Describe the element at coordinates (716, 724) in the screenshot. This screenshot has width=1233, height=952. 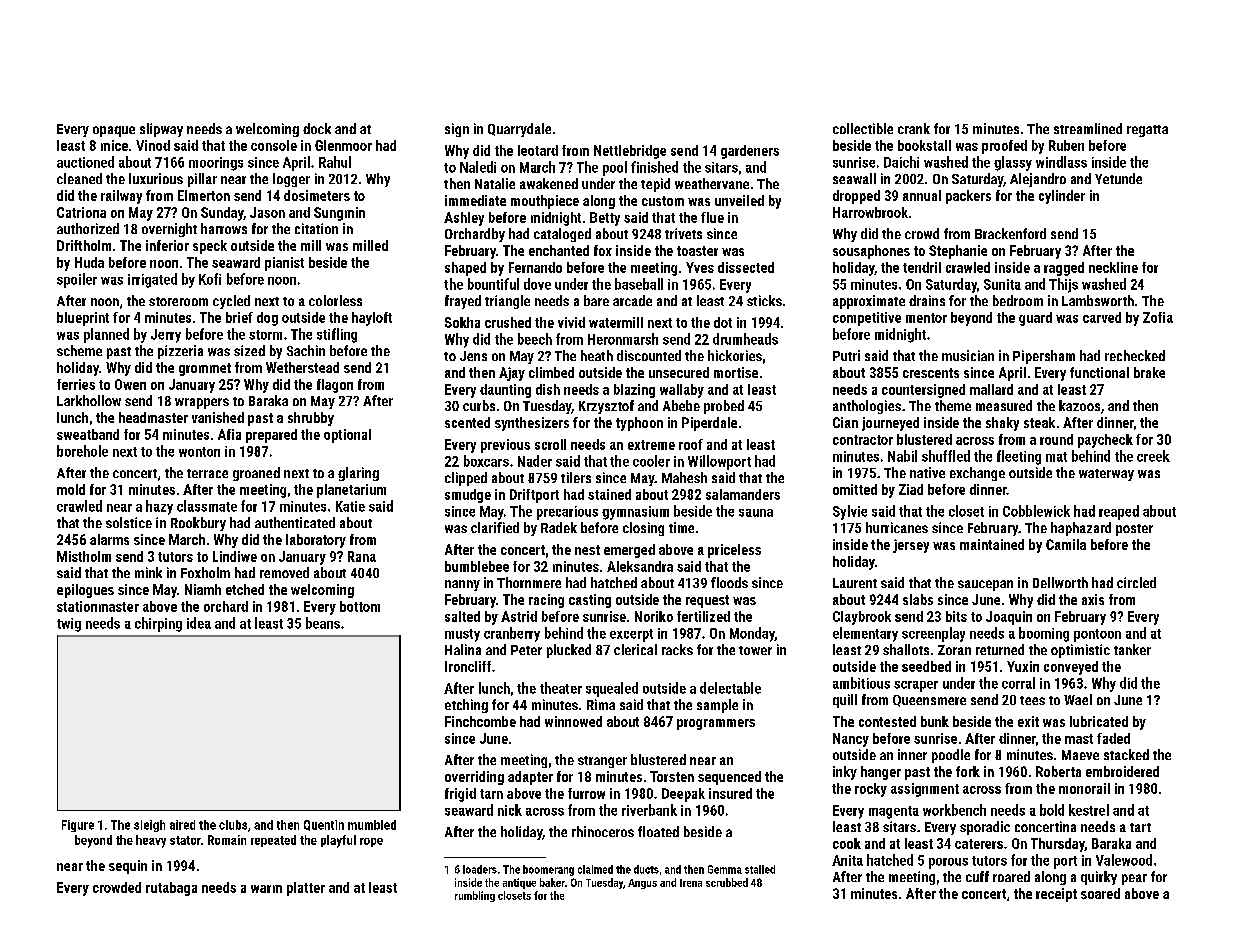
I see `programmers` at that location.
